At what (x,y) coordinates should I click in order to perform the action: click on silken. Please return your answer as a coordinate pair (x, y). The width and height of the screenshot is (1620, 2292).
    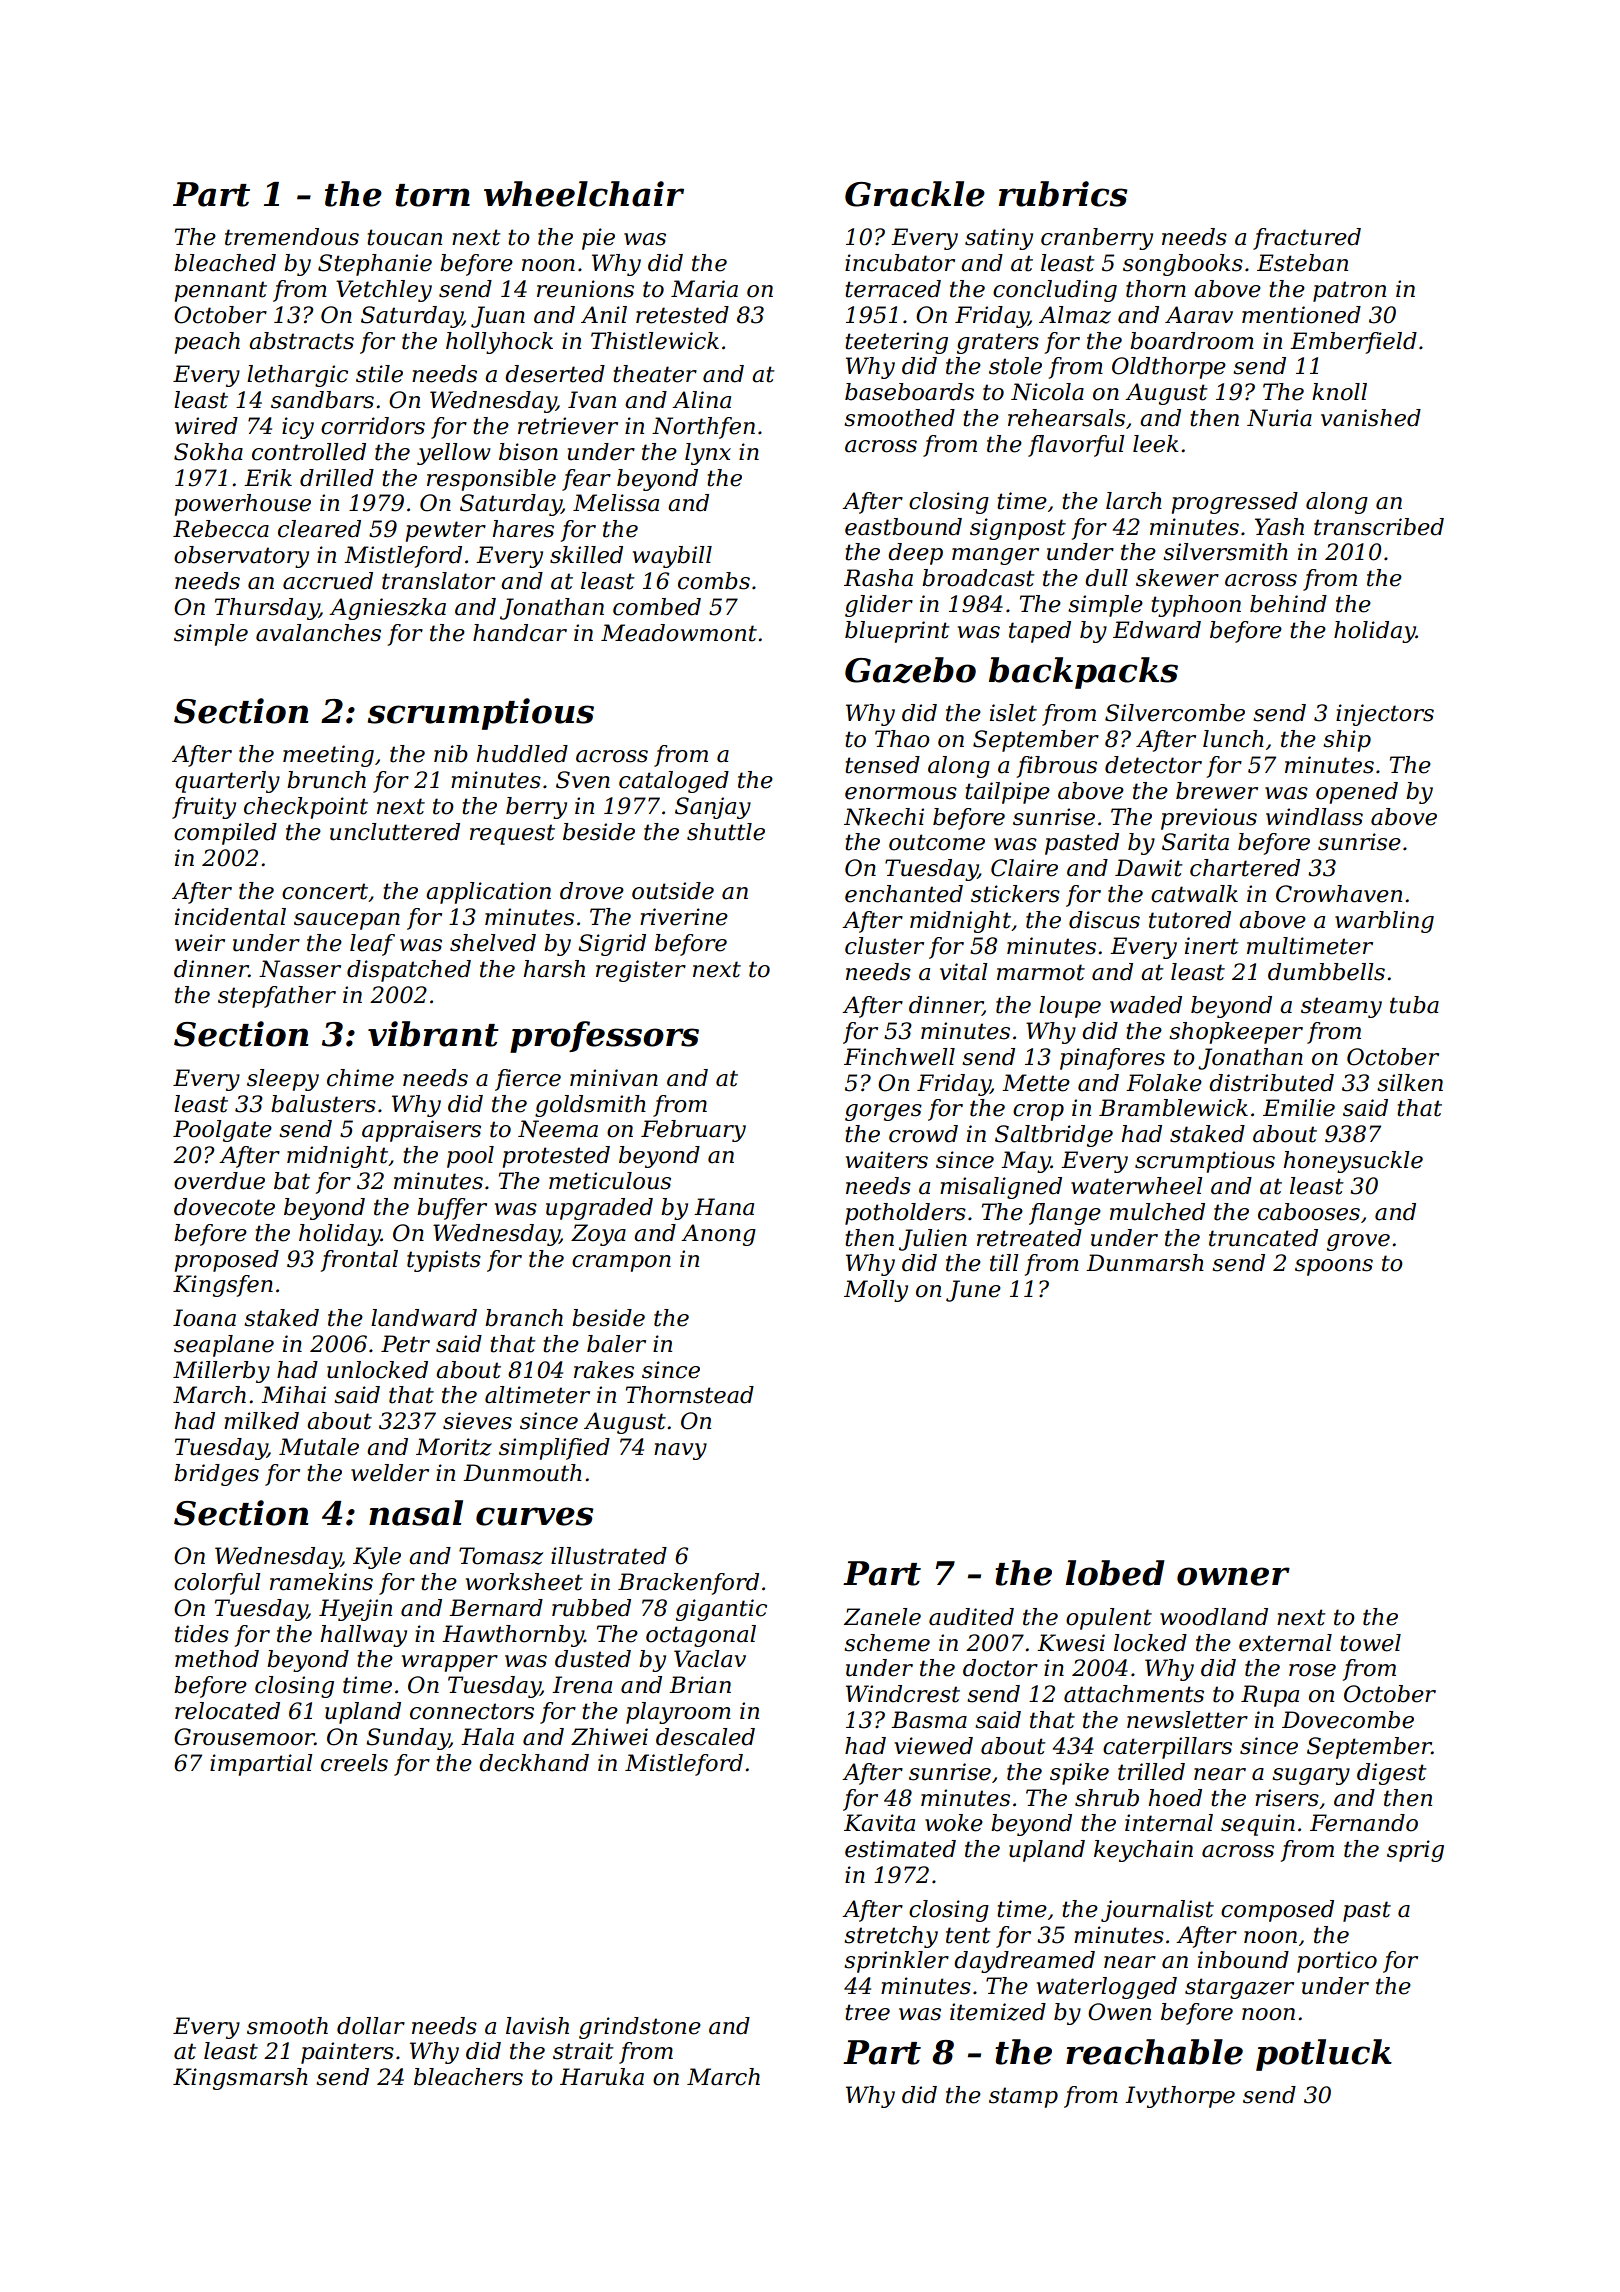
    Looking at the image, I should click on (1410, 1083).
